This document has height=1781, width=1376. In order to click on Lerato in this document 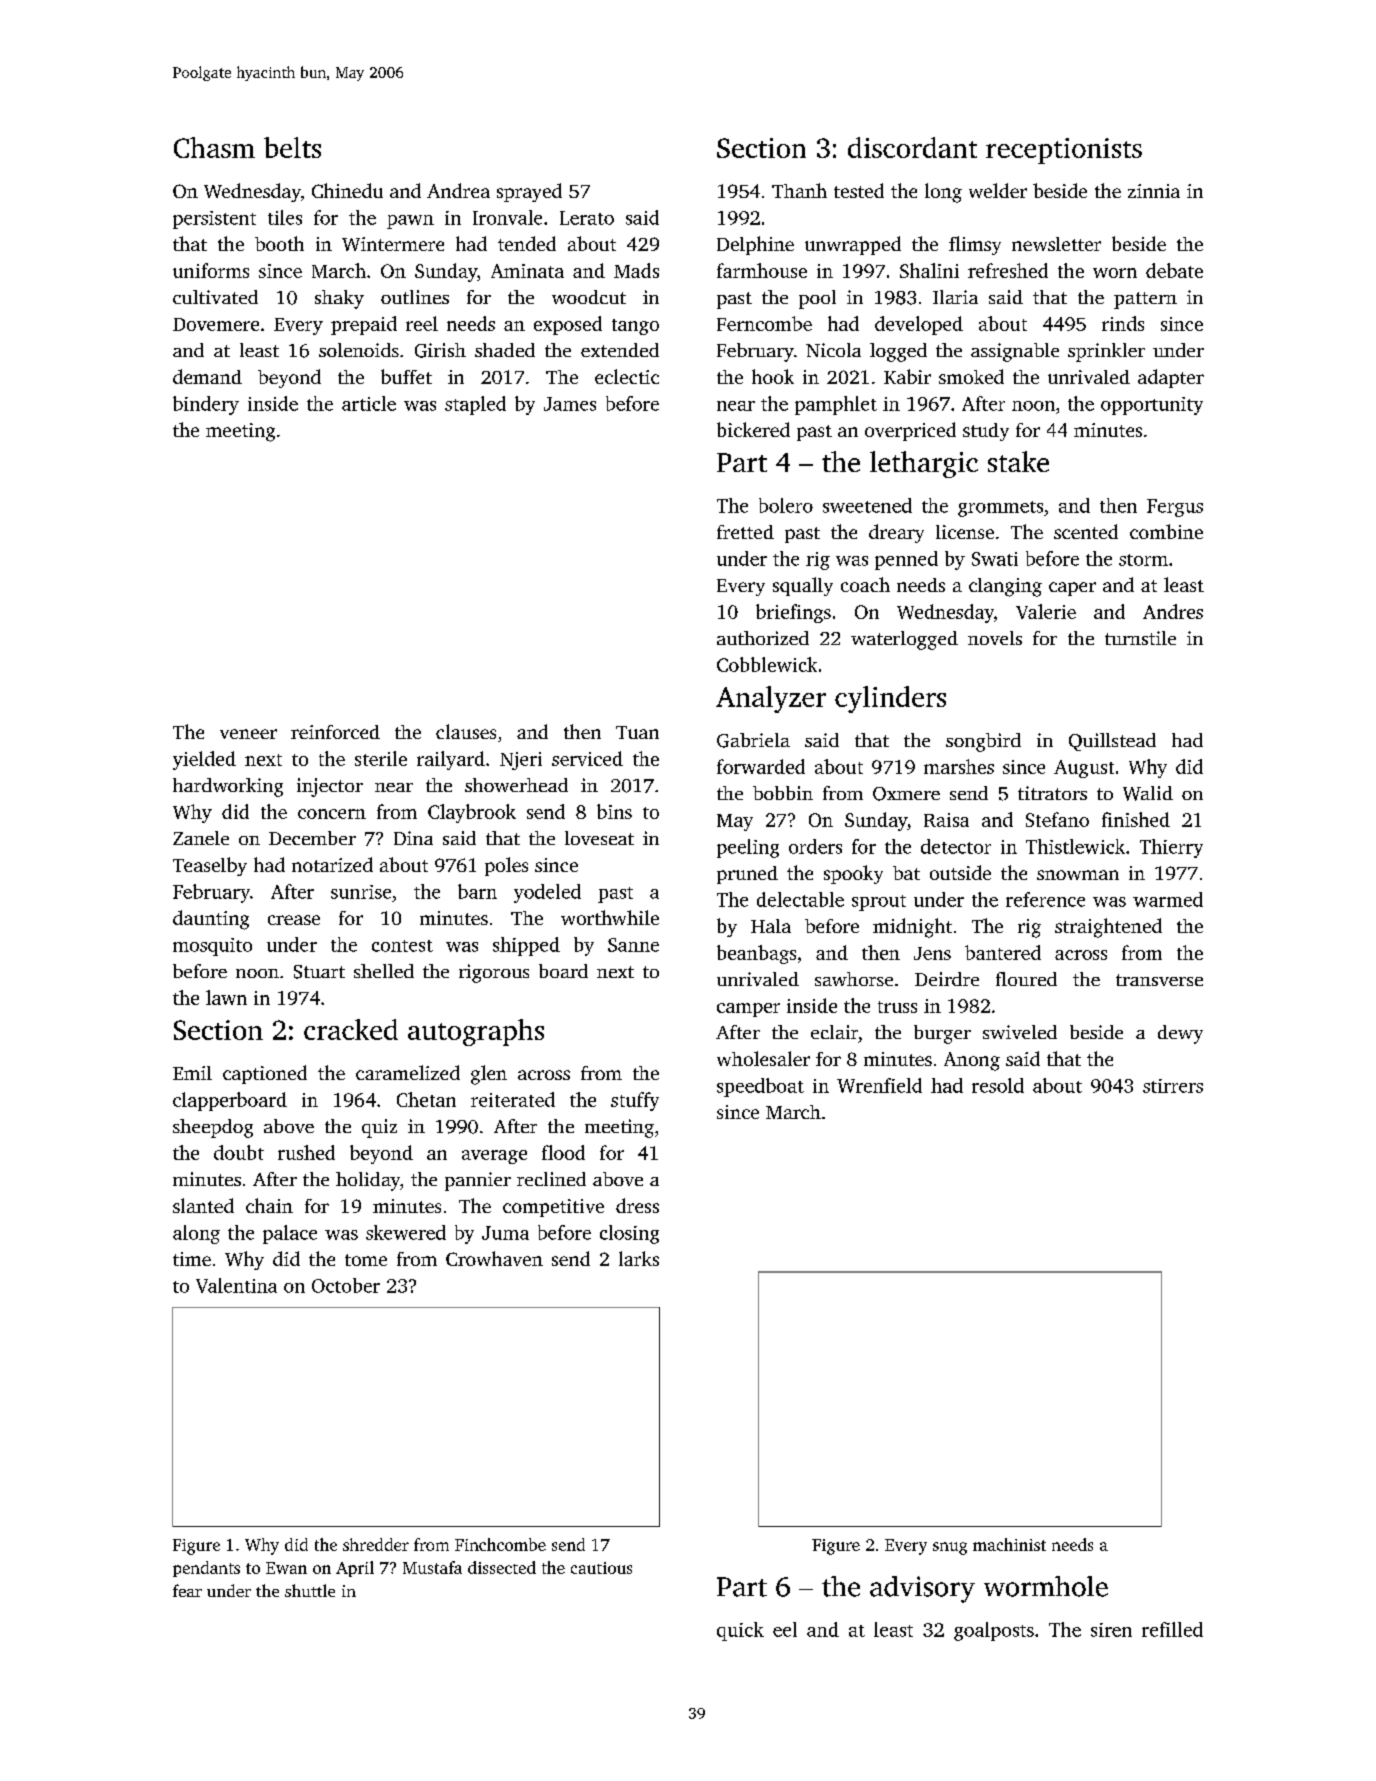, I will do `click(587, 218)`.
